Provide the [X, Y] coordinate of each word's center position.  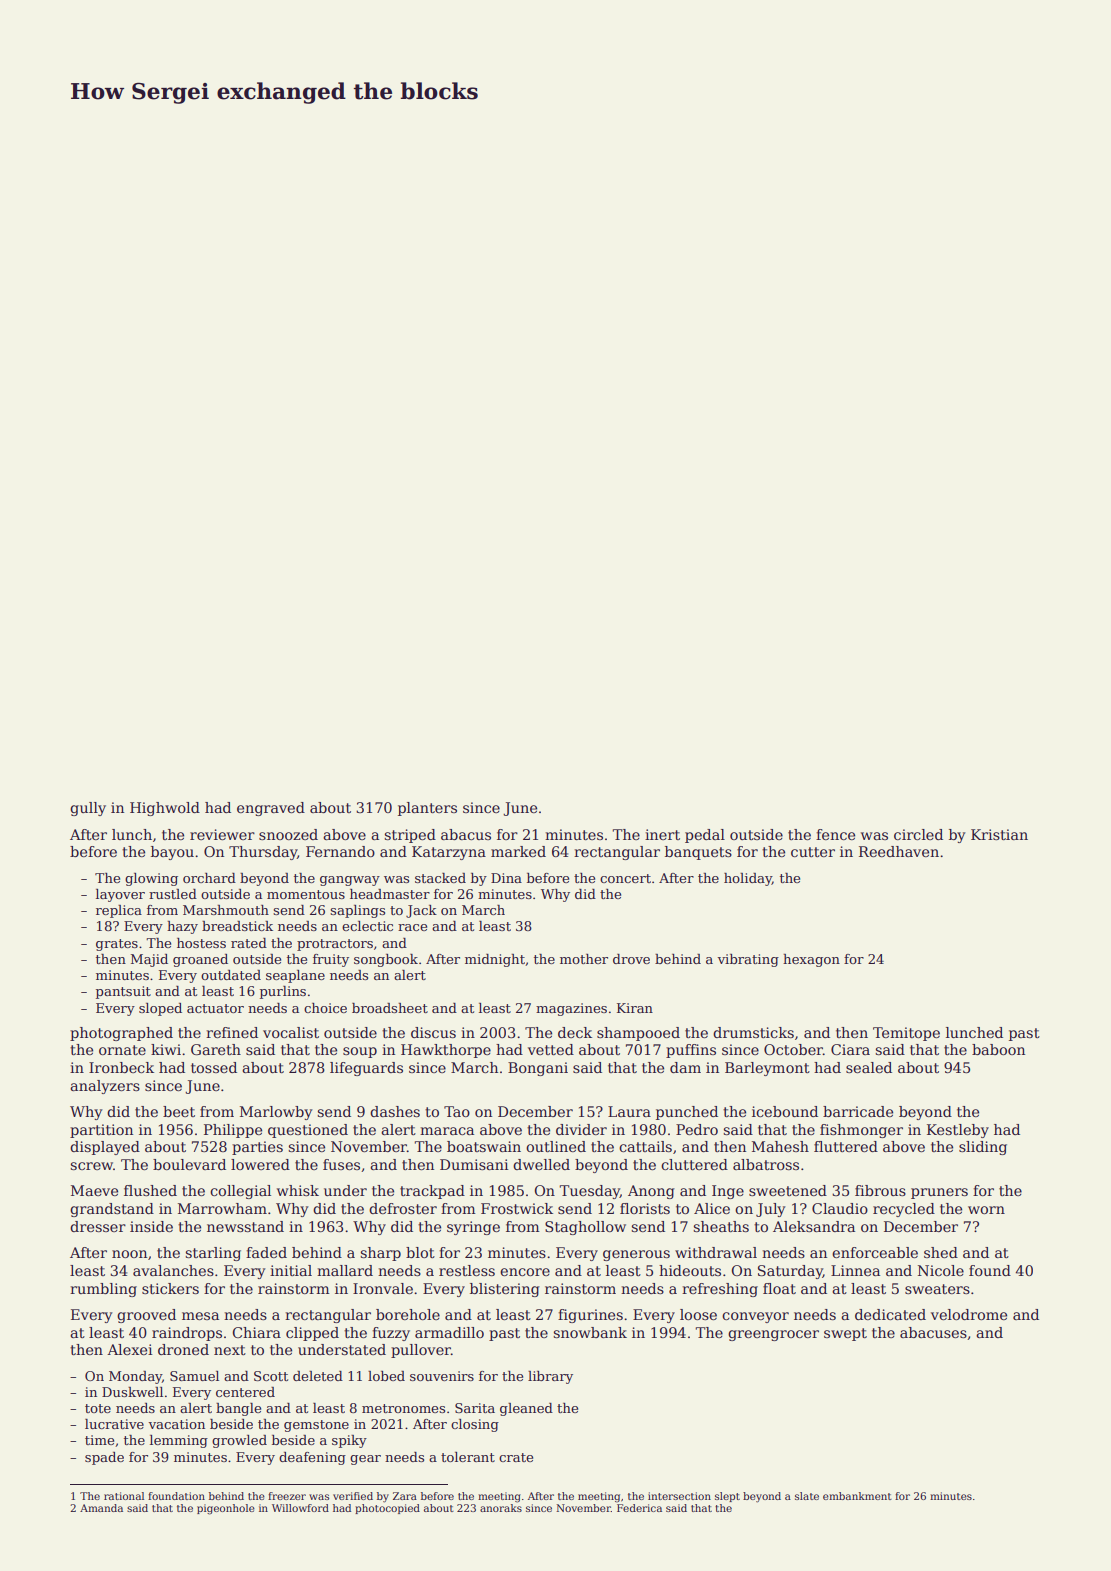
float [779, 1288]
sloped [160, 1009]
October [793, 1049]
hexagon [811, 960]
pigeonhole [226, 1509]
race [412, 927]
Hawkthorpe [446, 1051]
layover [120, 895]
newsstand [245, 1226]
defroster [403, 1208]
